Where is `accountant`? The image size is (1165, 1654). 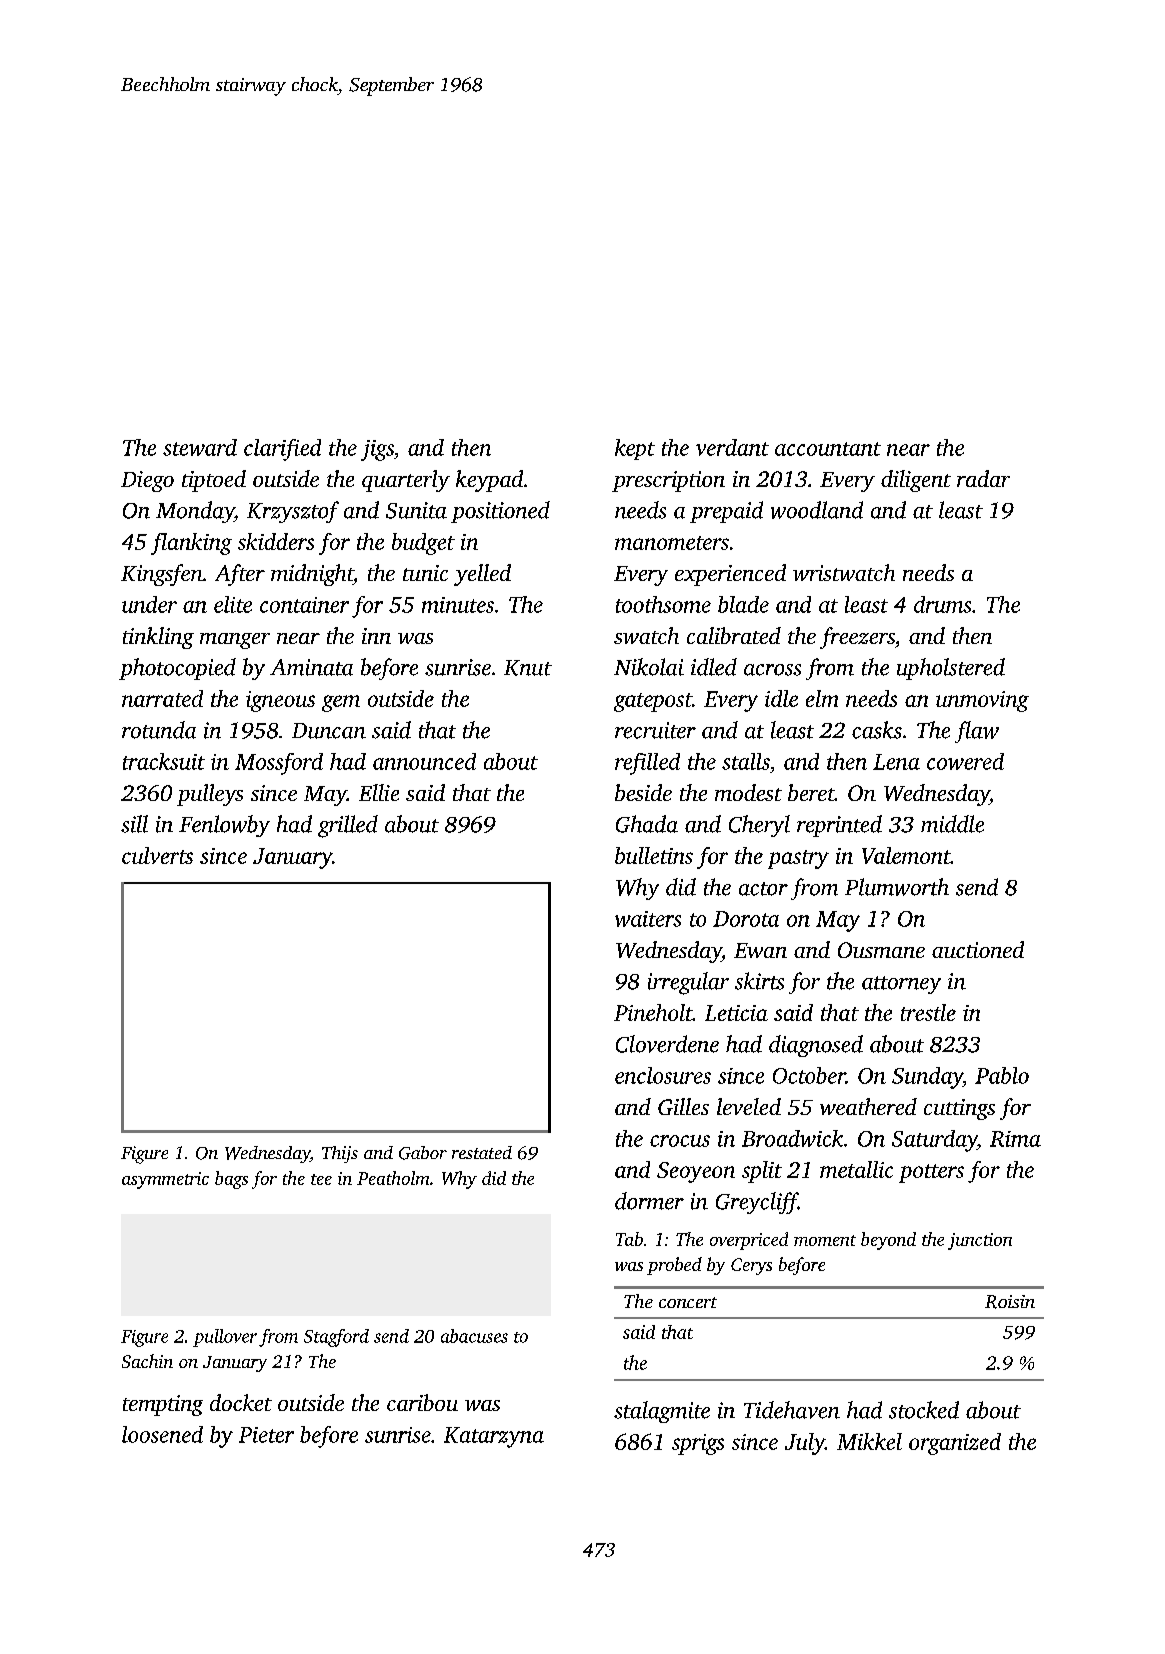 accountant is located at coordinates (828, 449).
